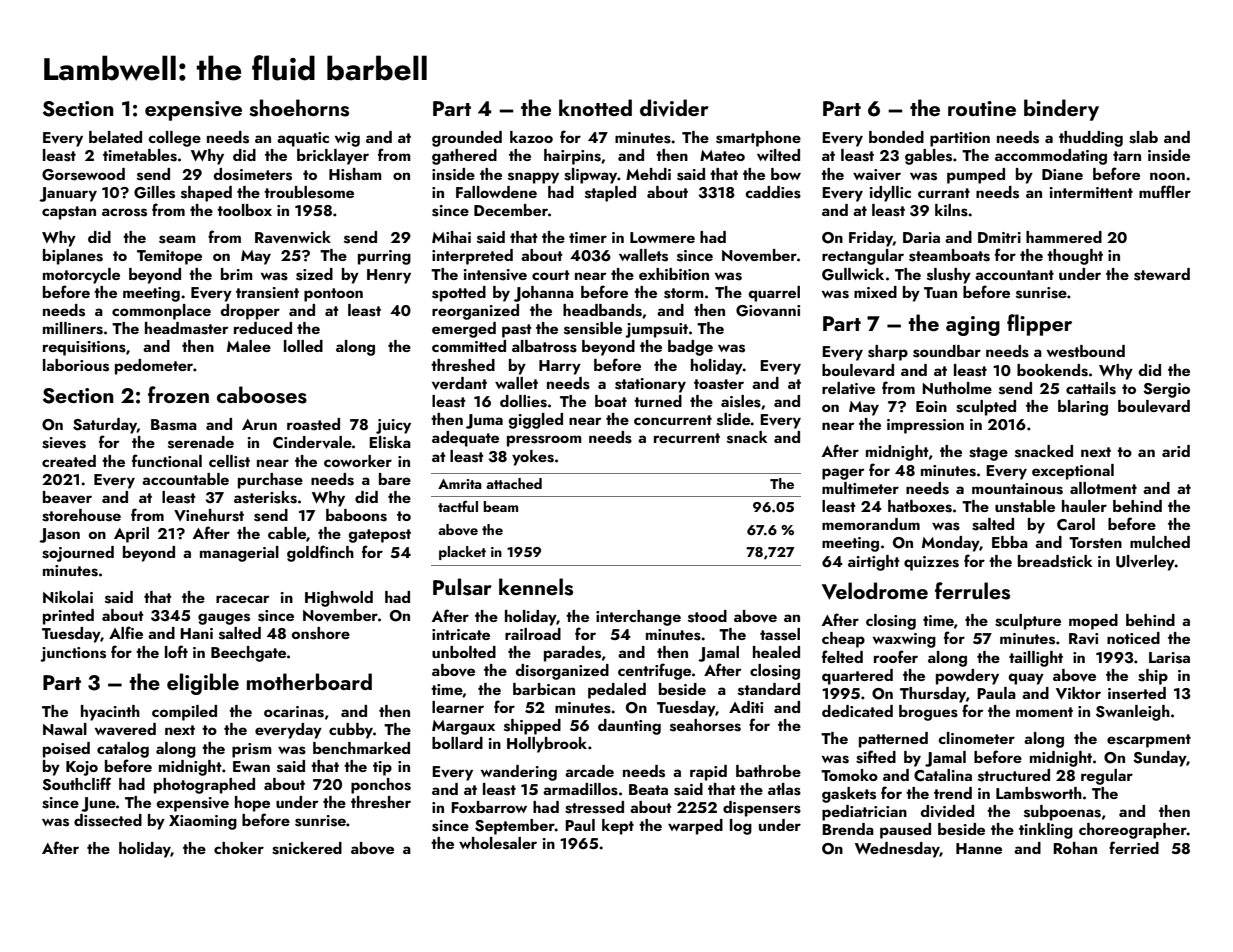  Describe the element at coordinates (333, 157) in the image. I see `bricklayer` at that location.
